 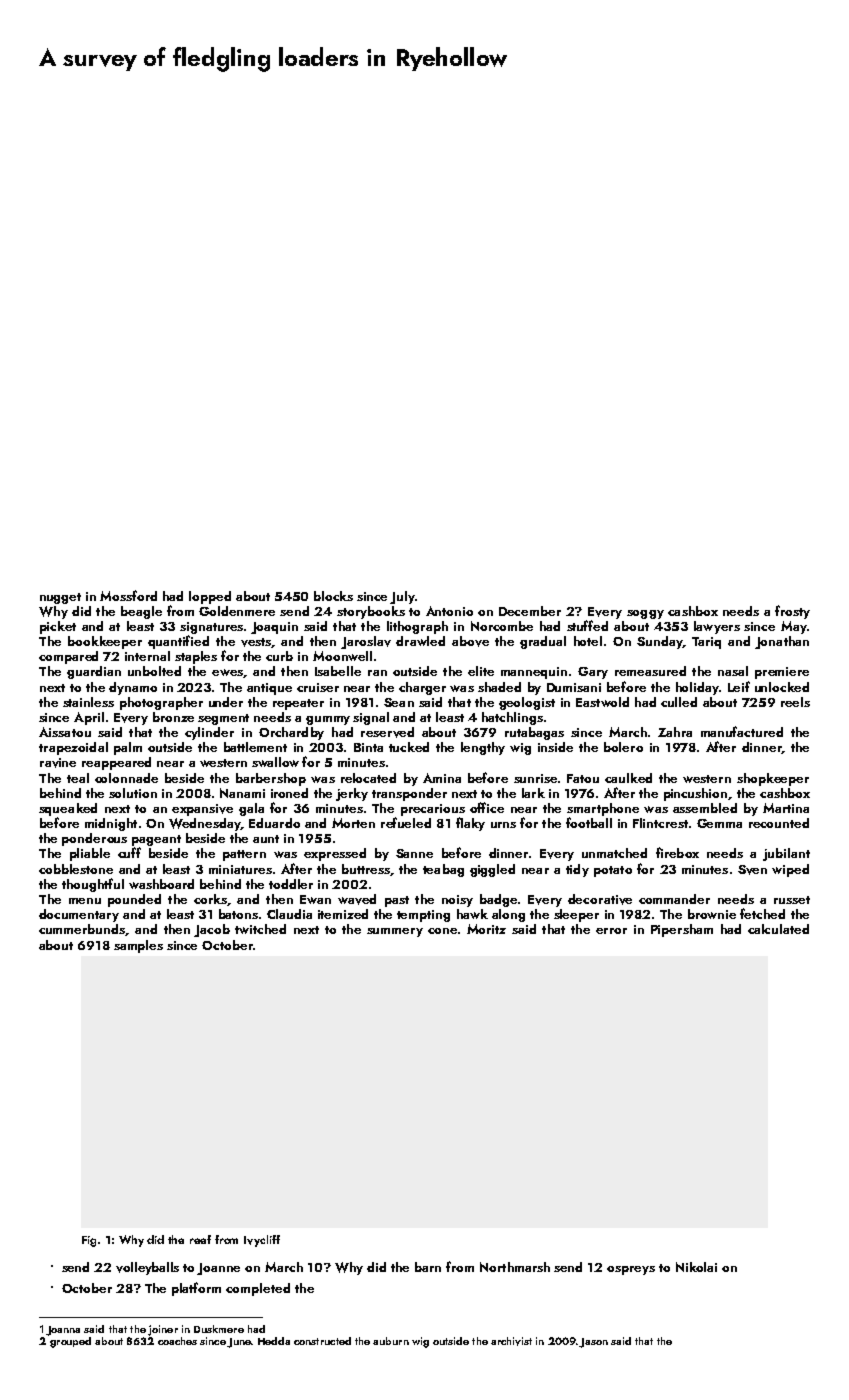 What do you see at coordinates (73, 748) in the screenshot?
I see `trapezoidal` at bounding box center [73, 748].
